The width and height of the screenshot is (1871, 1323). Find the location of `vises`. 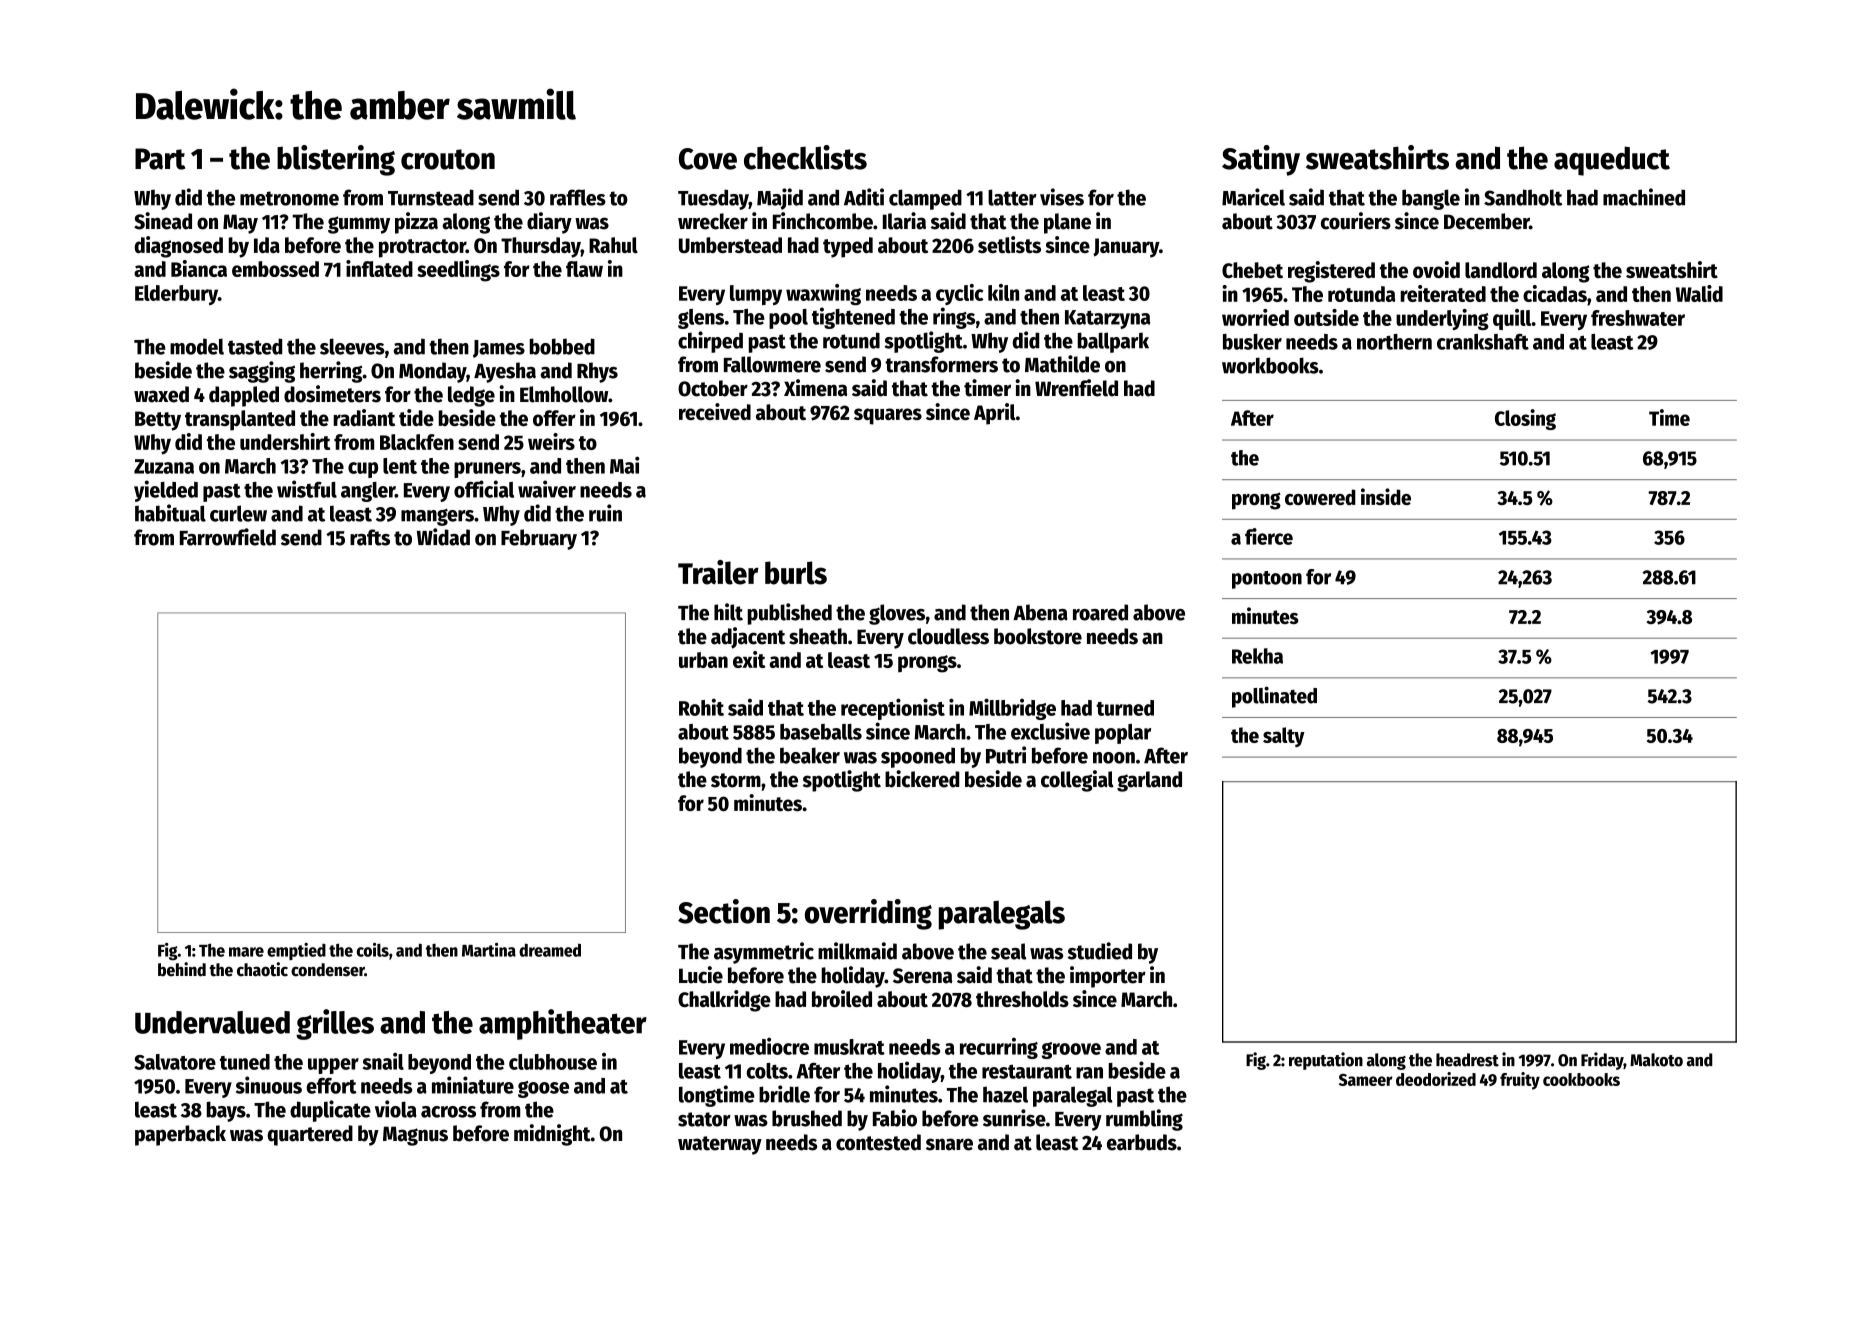

vises is located at coordinates (1062, 197).
